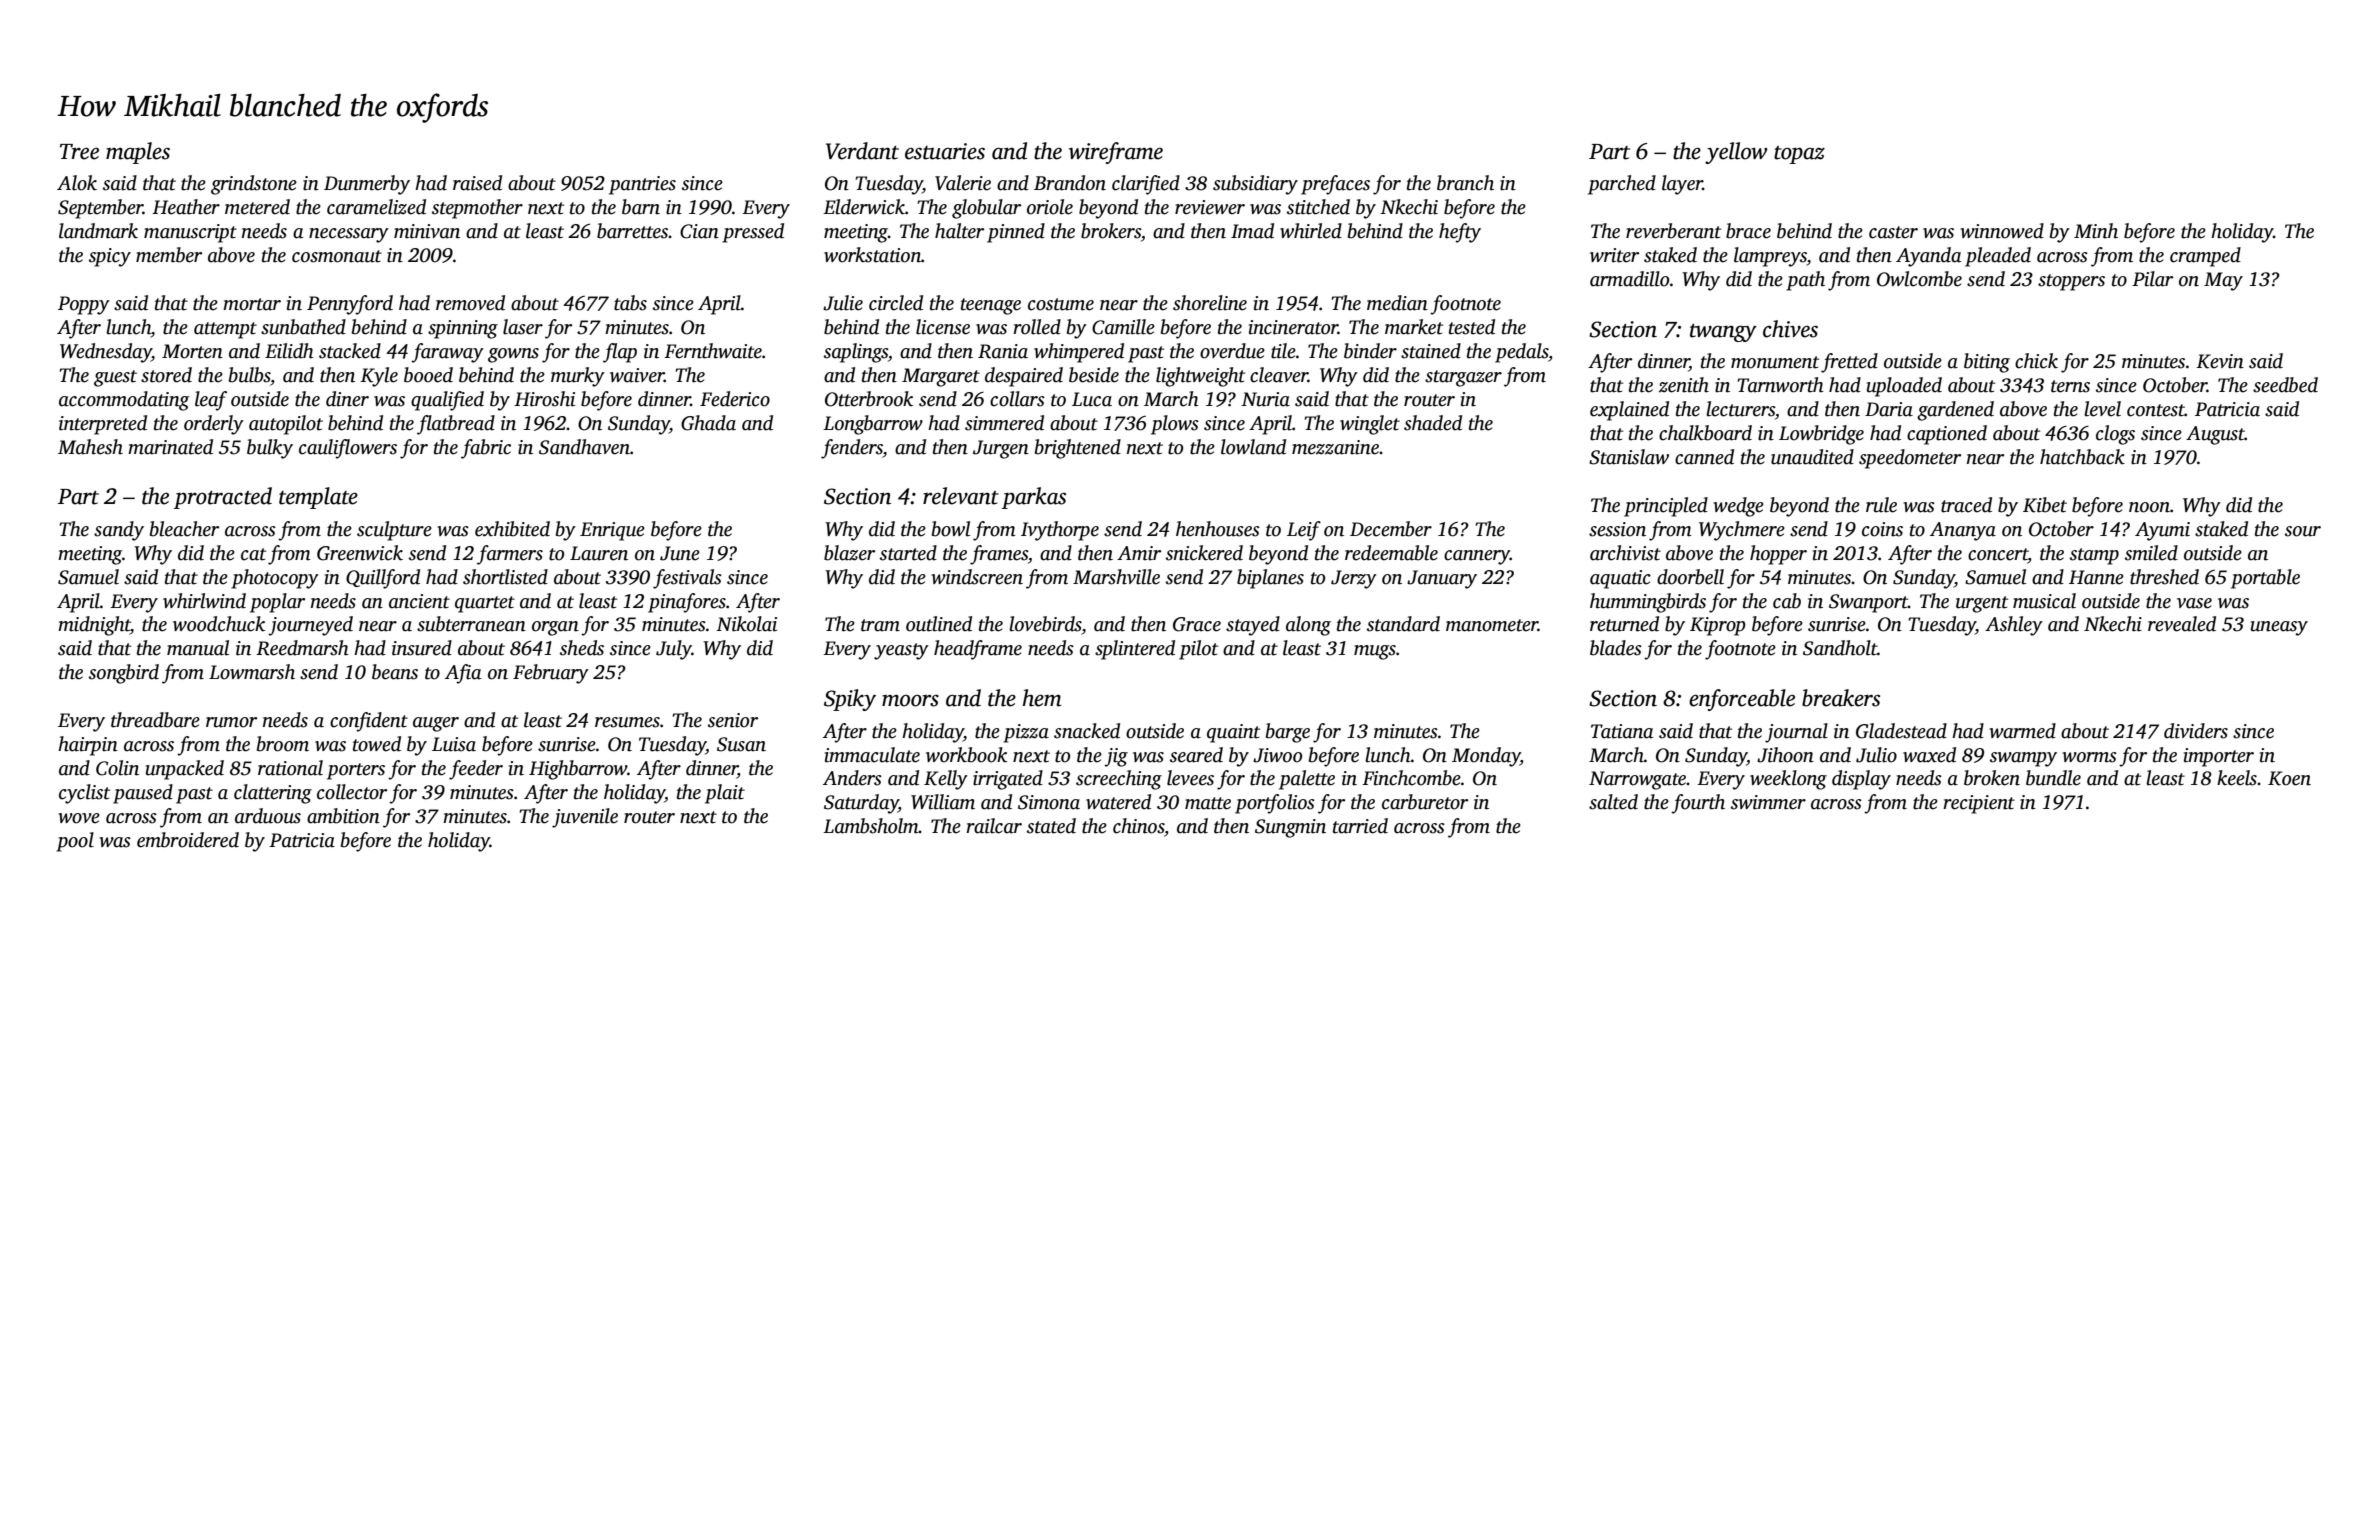 The image size is (2380, 1540). What do you see at coordinates (2223, 281) in the image?
I see `May` at bounding box center [2223, 281].
